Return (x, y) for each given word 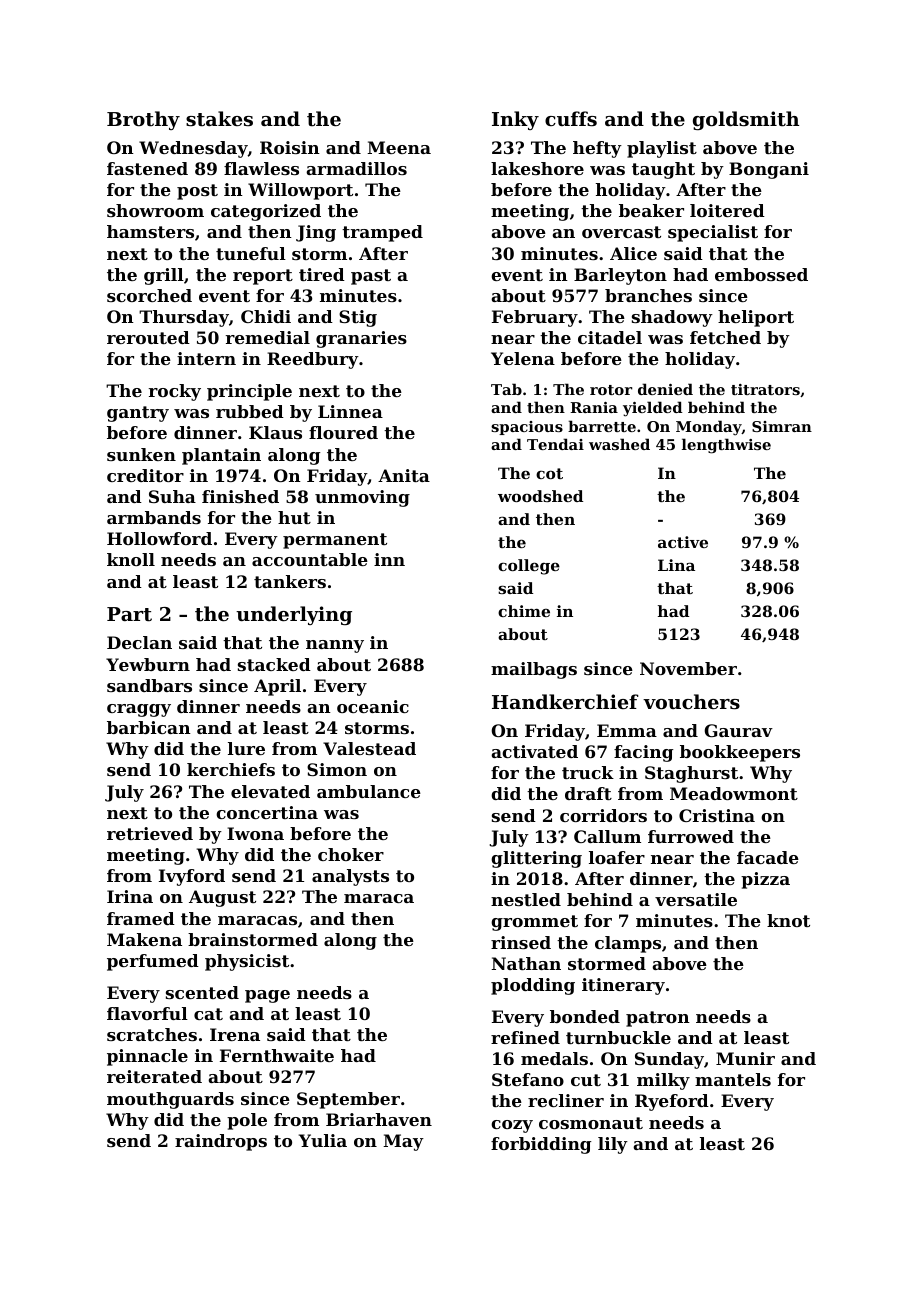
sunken (141, 454)
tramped (382, 233)
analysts (350, 877)
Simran (782, 426)
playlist (662, 149)
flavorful (147, 1013)
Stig (358, 318)
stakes (219, 118)
